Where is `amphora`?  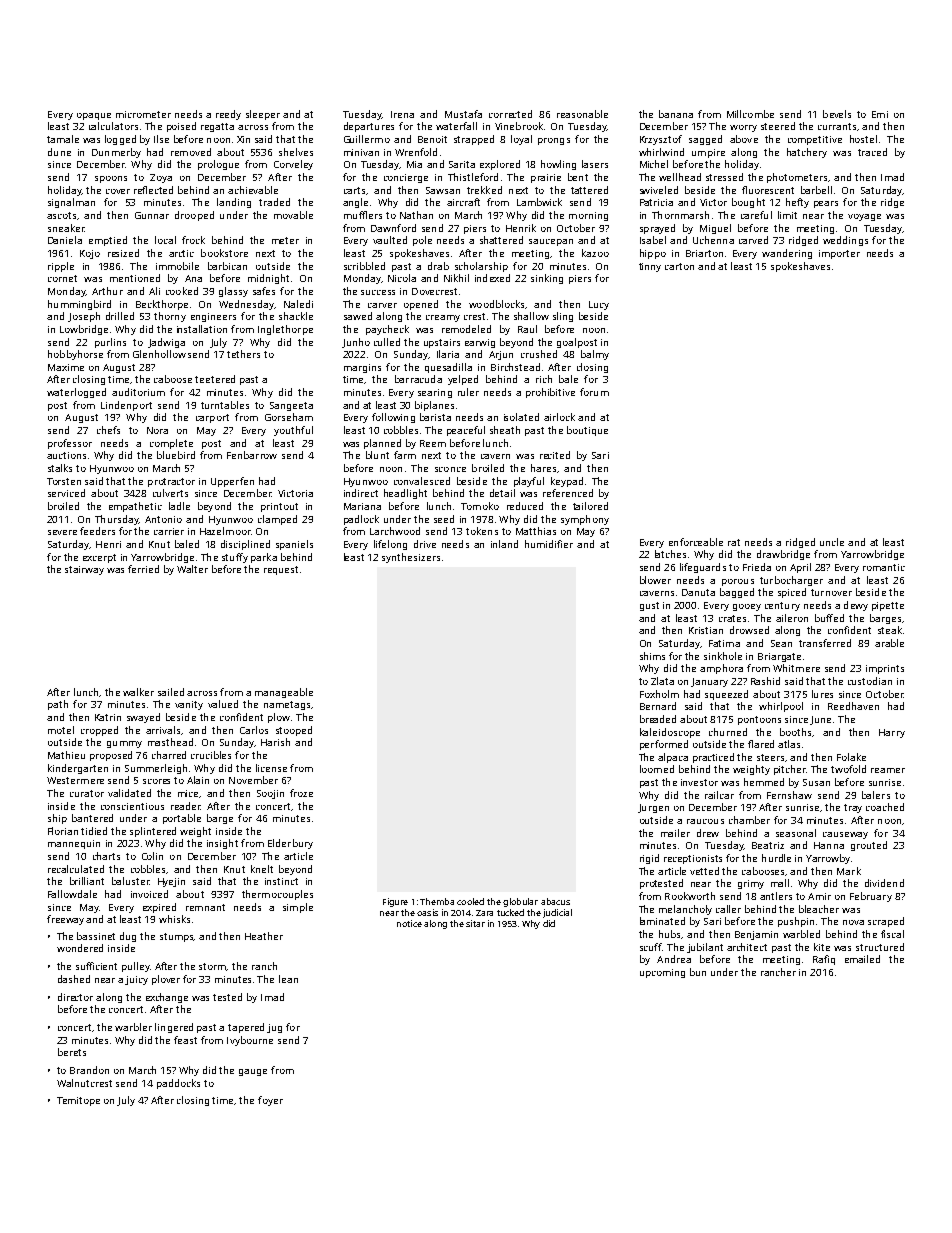
amphora is located at coordinates (721, 669).
